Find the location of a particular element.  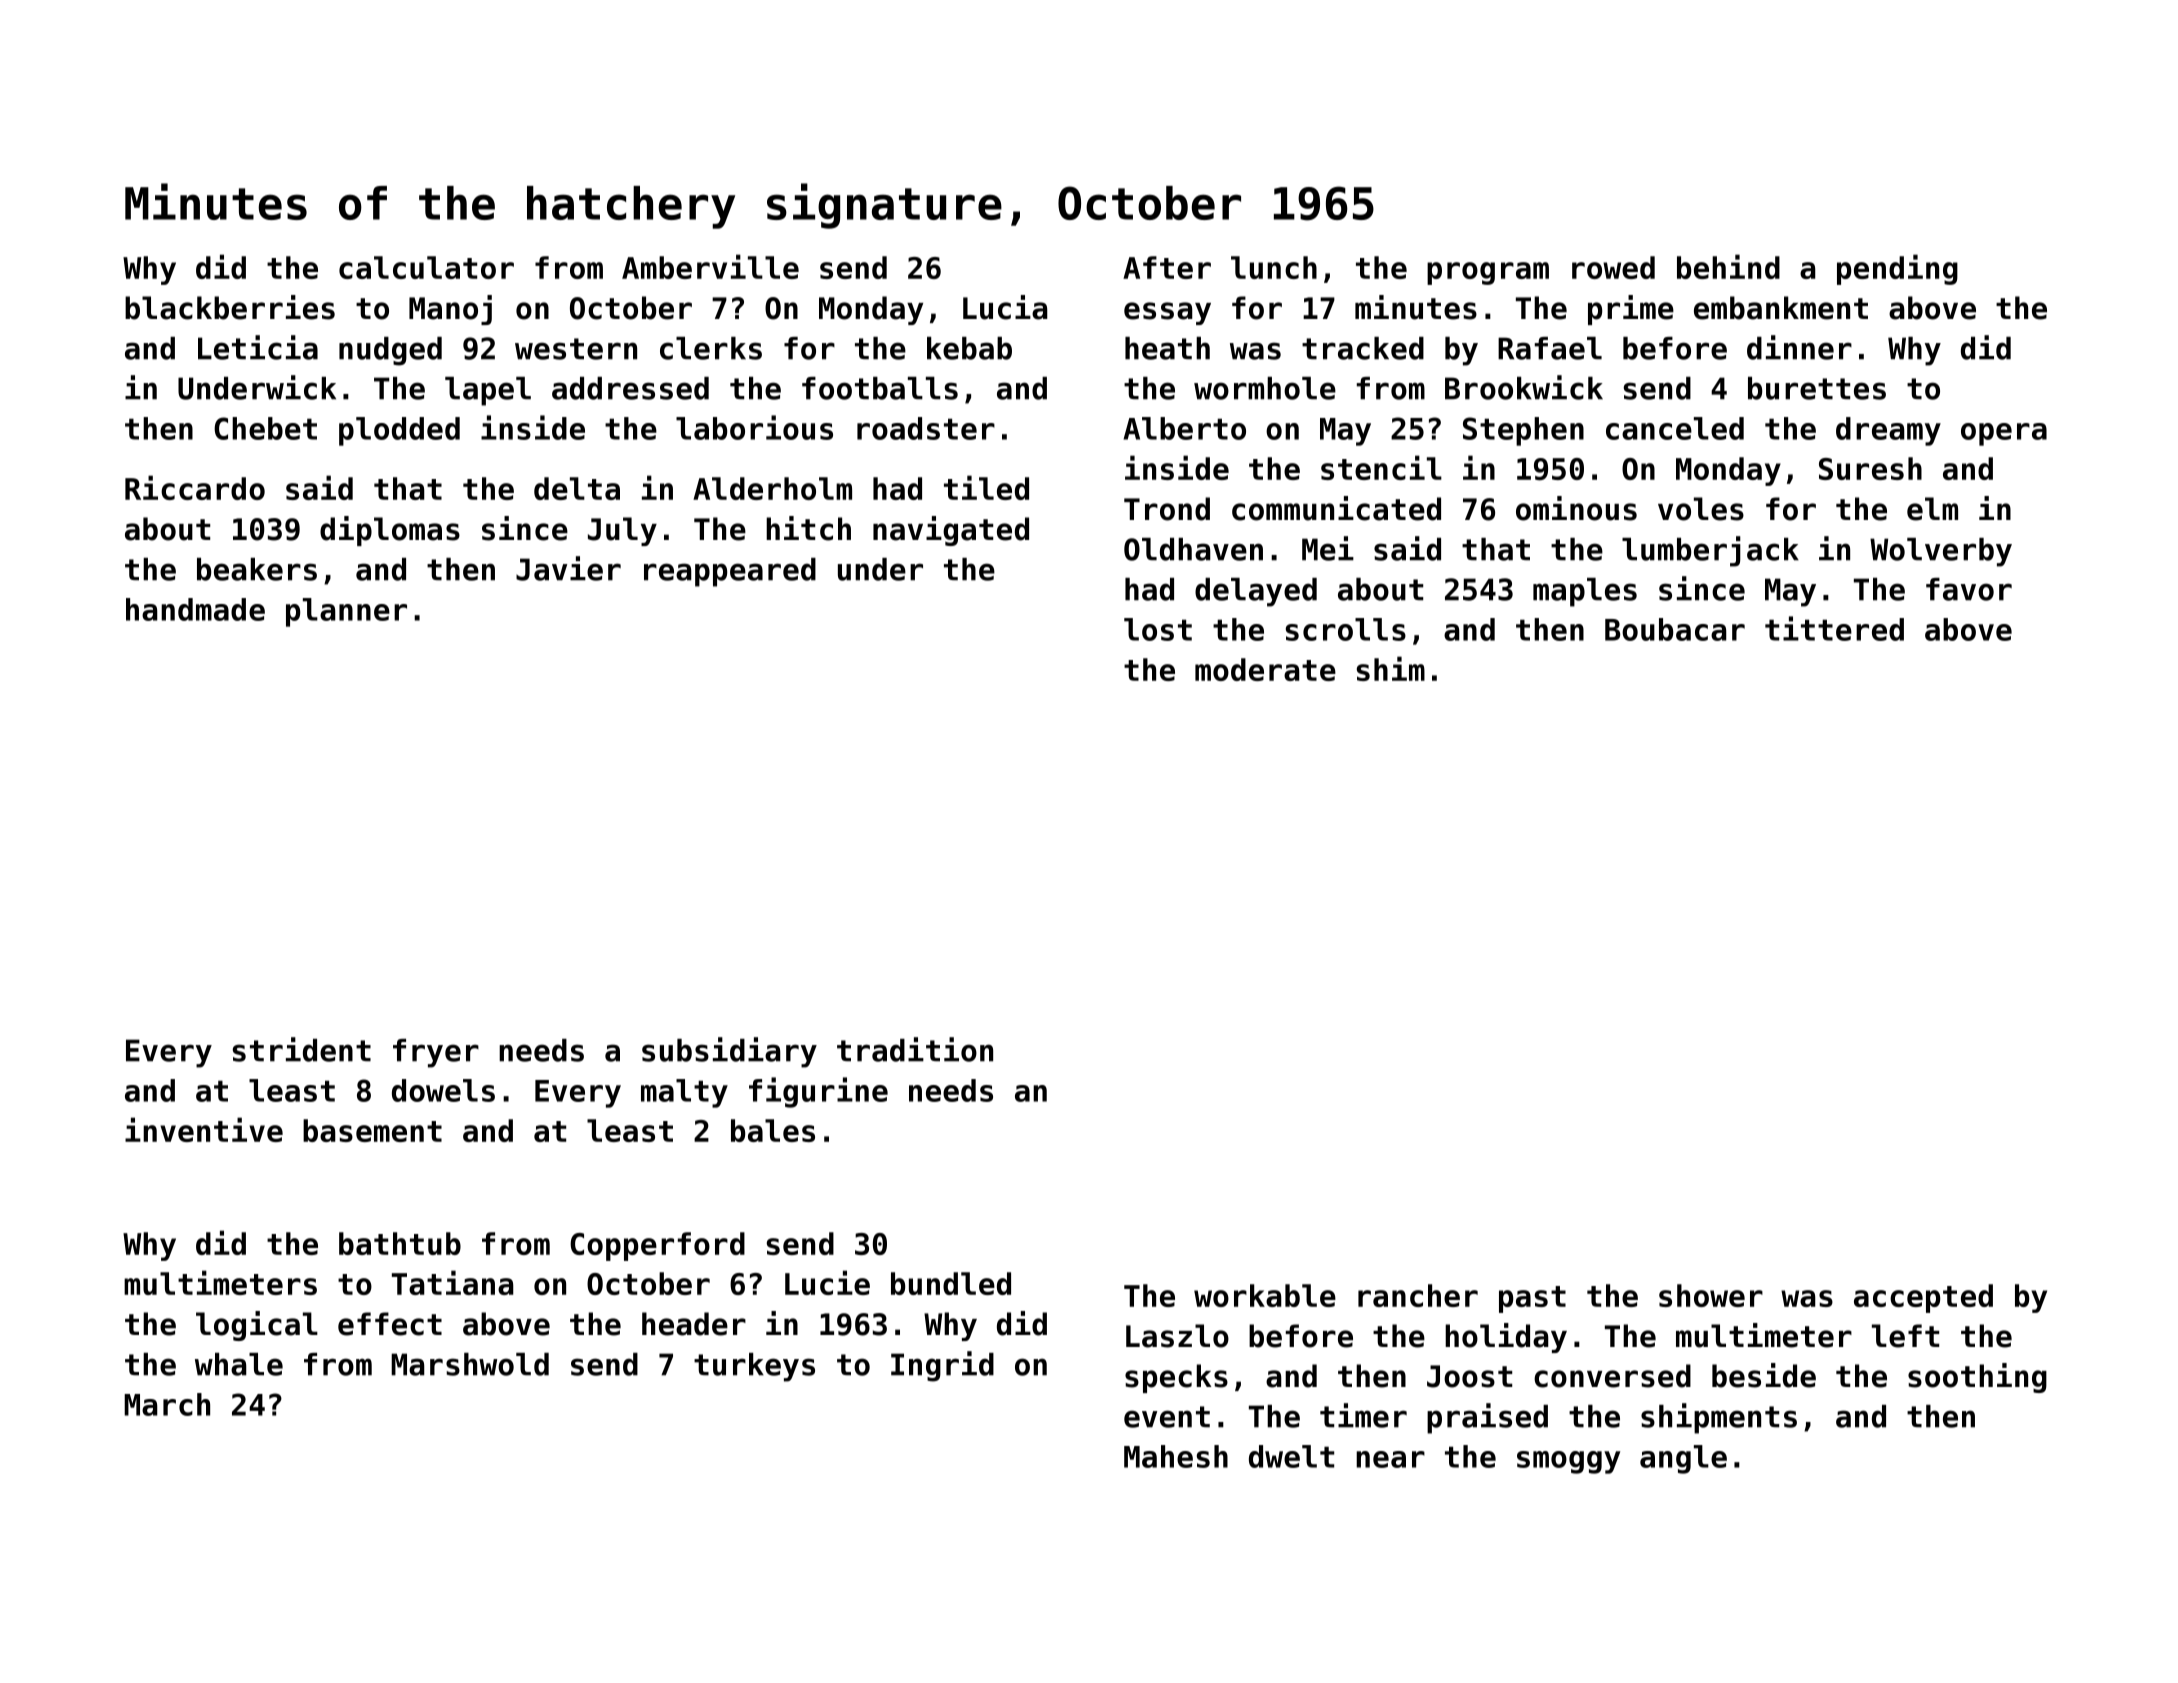

planner is located at coordinates (346, 612).
